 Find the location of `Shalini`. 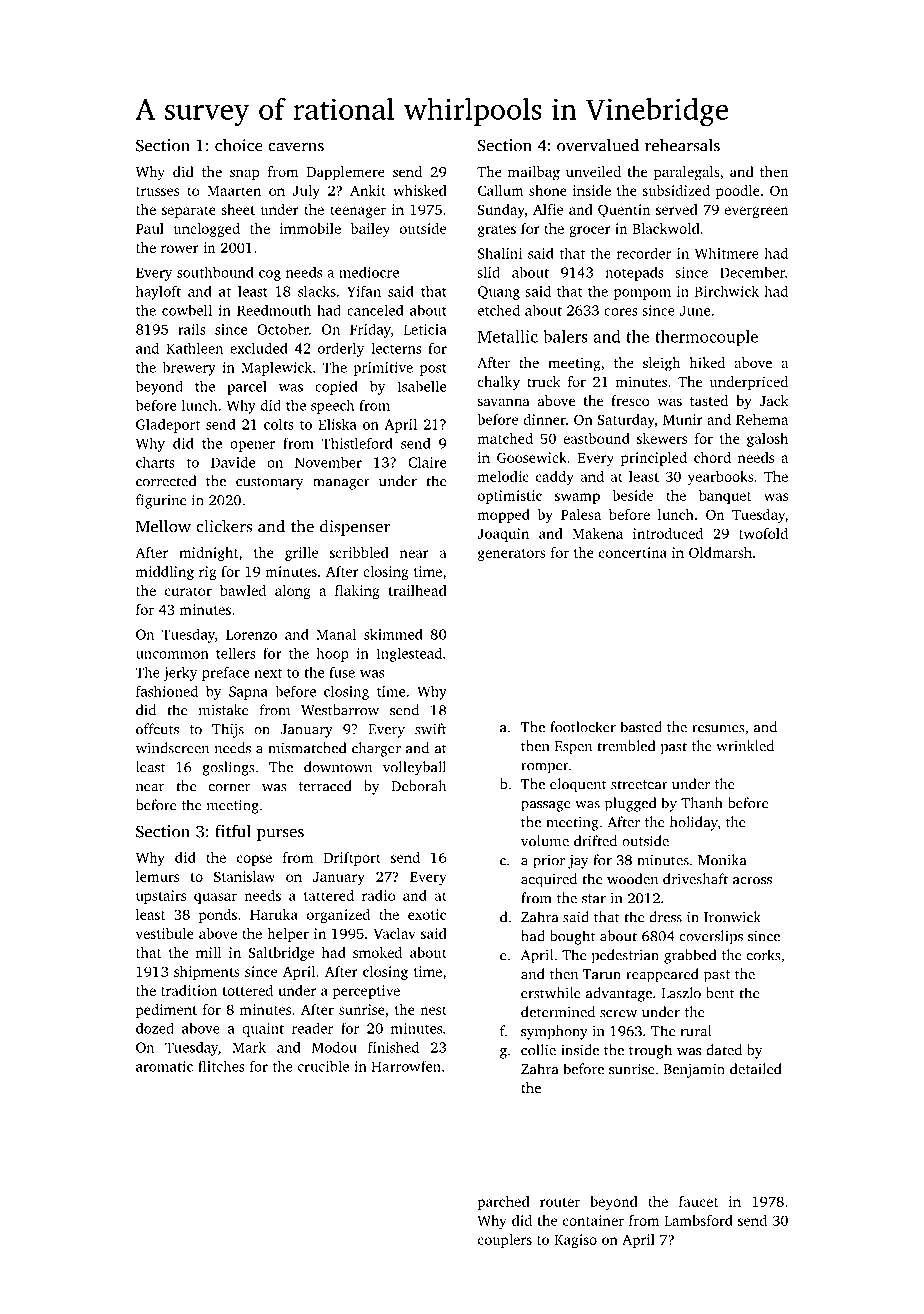

Shalini is located at coordinates (500, 253).
